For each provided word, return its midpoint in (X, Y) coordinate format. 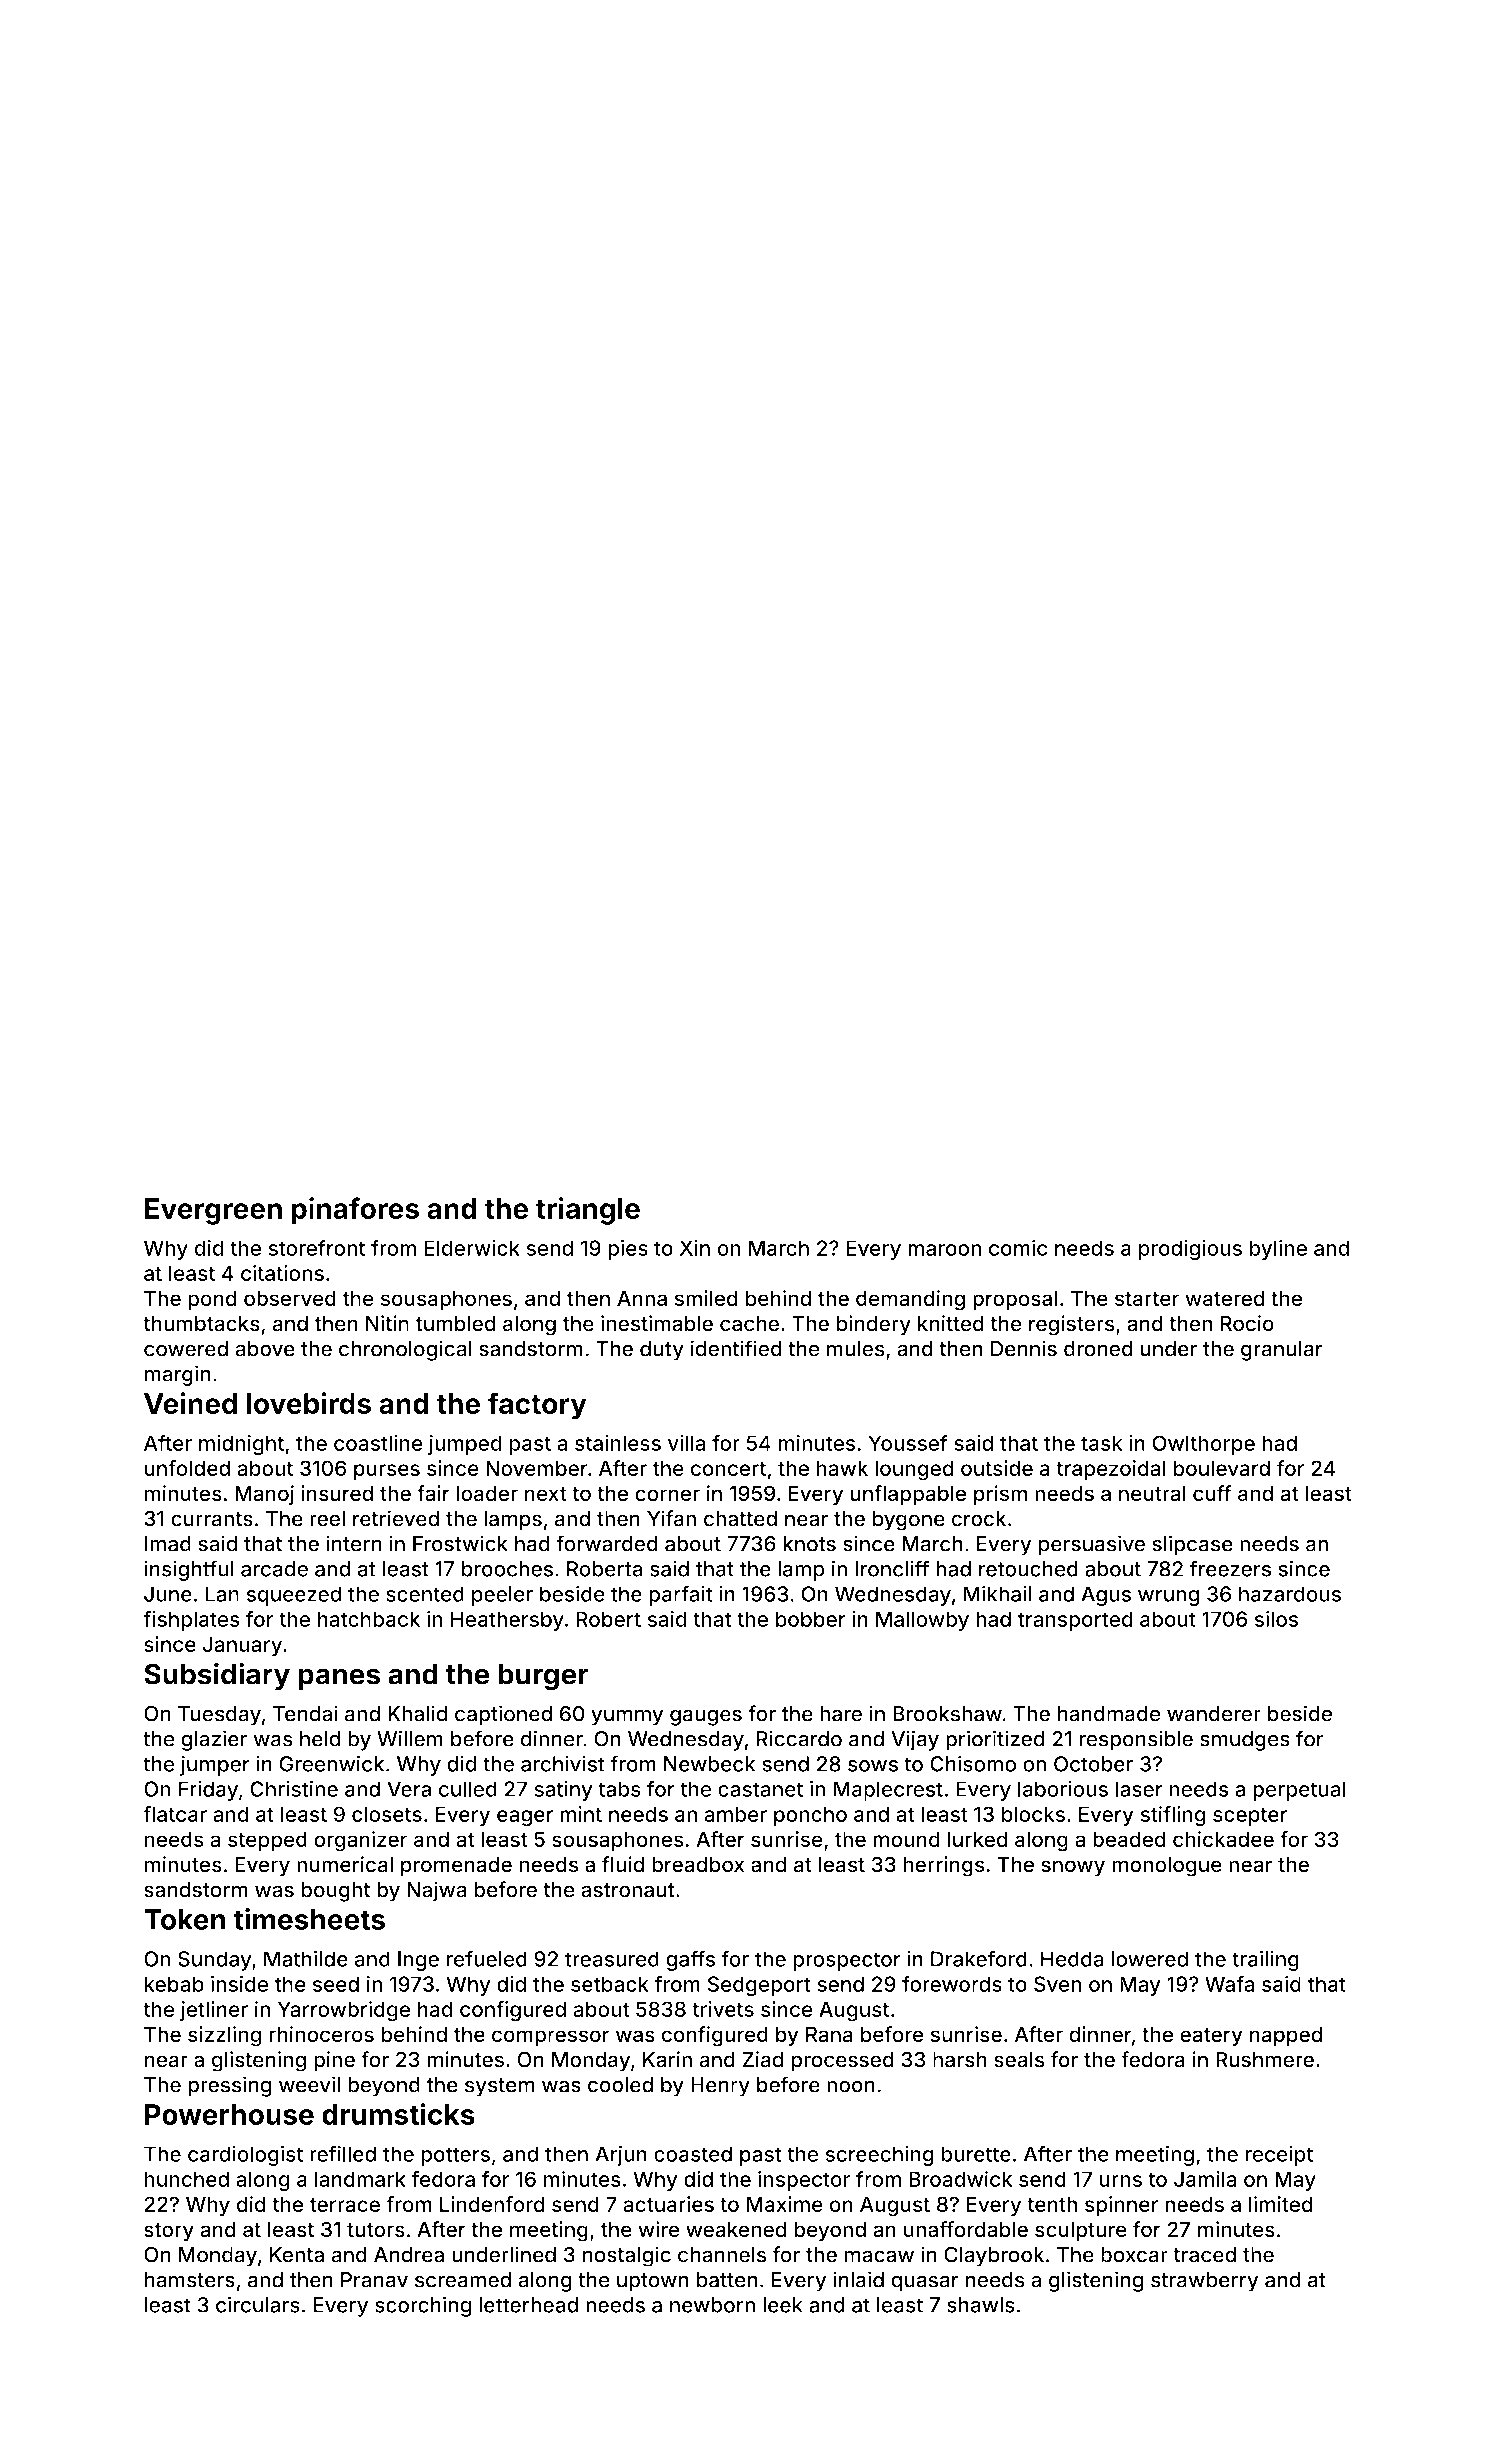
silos (1277, 1619)
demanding (910, 1300)
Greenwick (331, 1763)
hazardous (1290, 1594)
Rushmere (1265, 2060)
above (265, 1349)
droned (1098, 1349)
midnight (241, 1445)
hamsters (189, 2280)
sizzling (224, 2036)
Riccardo (799, 1738)
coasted (693, 2154)
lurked (978, 1839)
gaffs (690, 1960)
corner (667, 1495)
